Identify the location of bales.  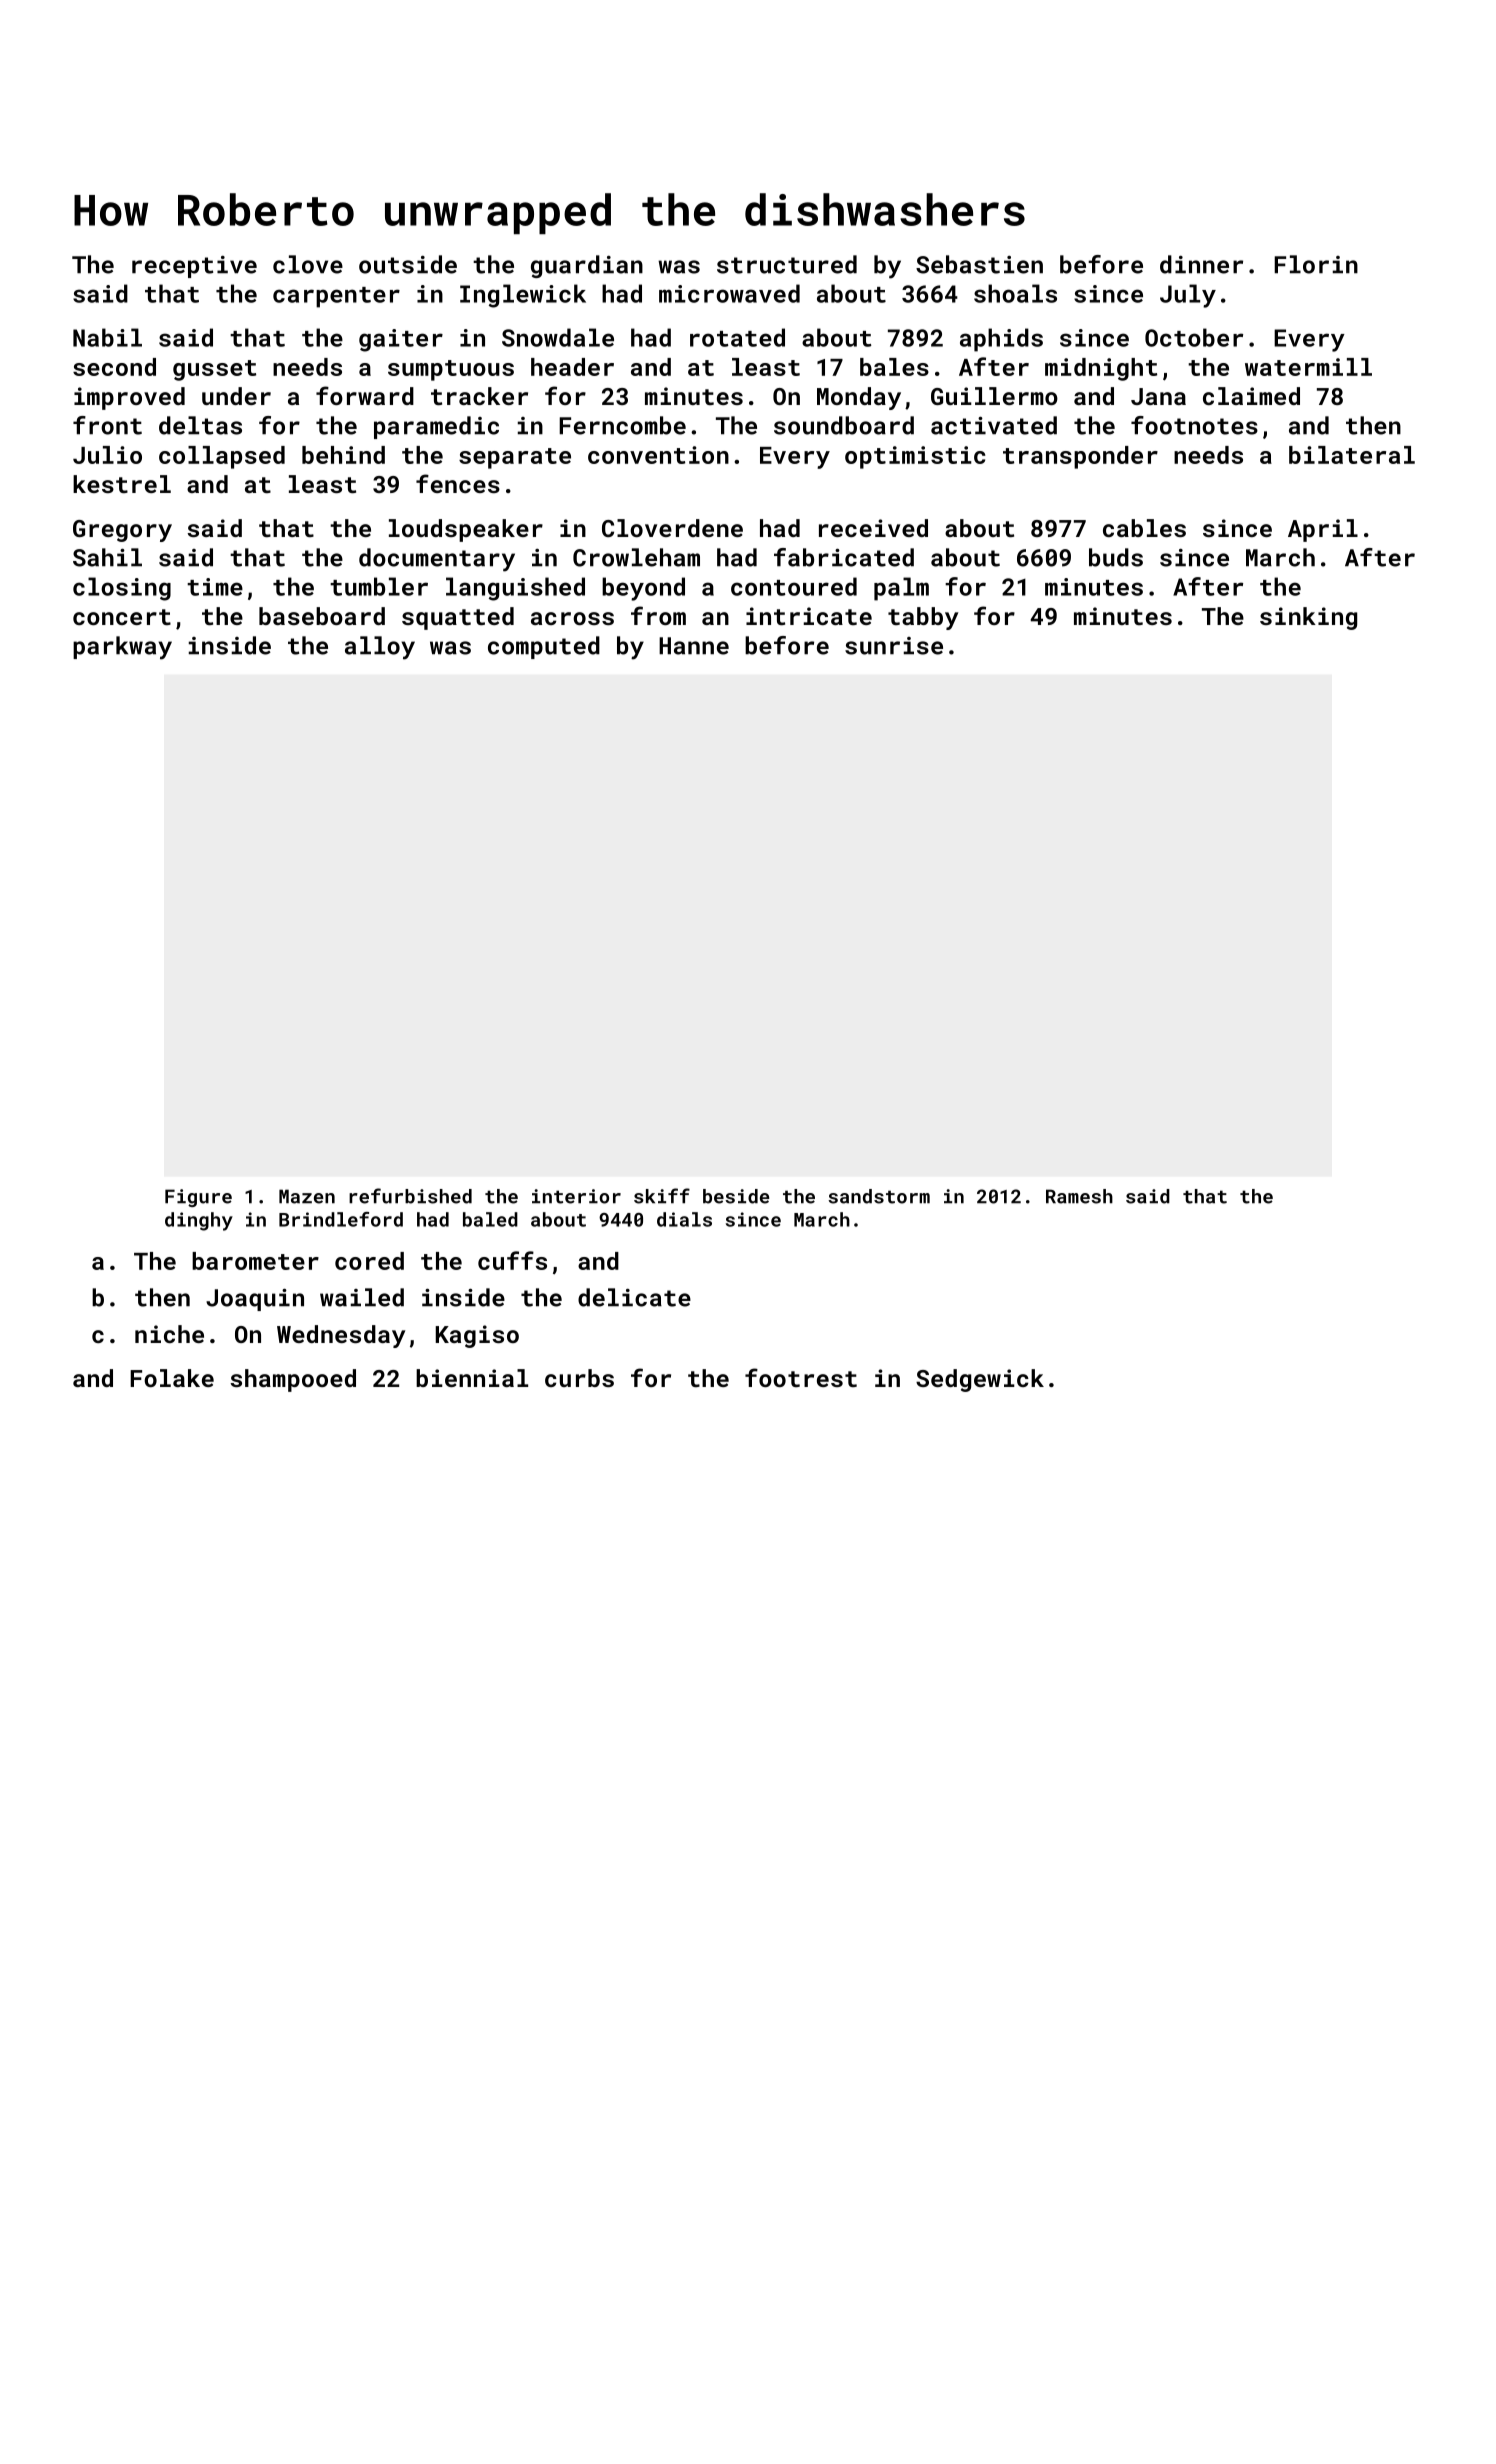
(894, 367).
